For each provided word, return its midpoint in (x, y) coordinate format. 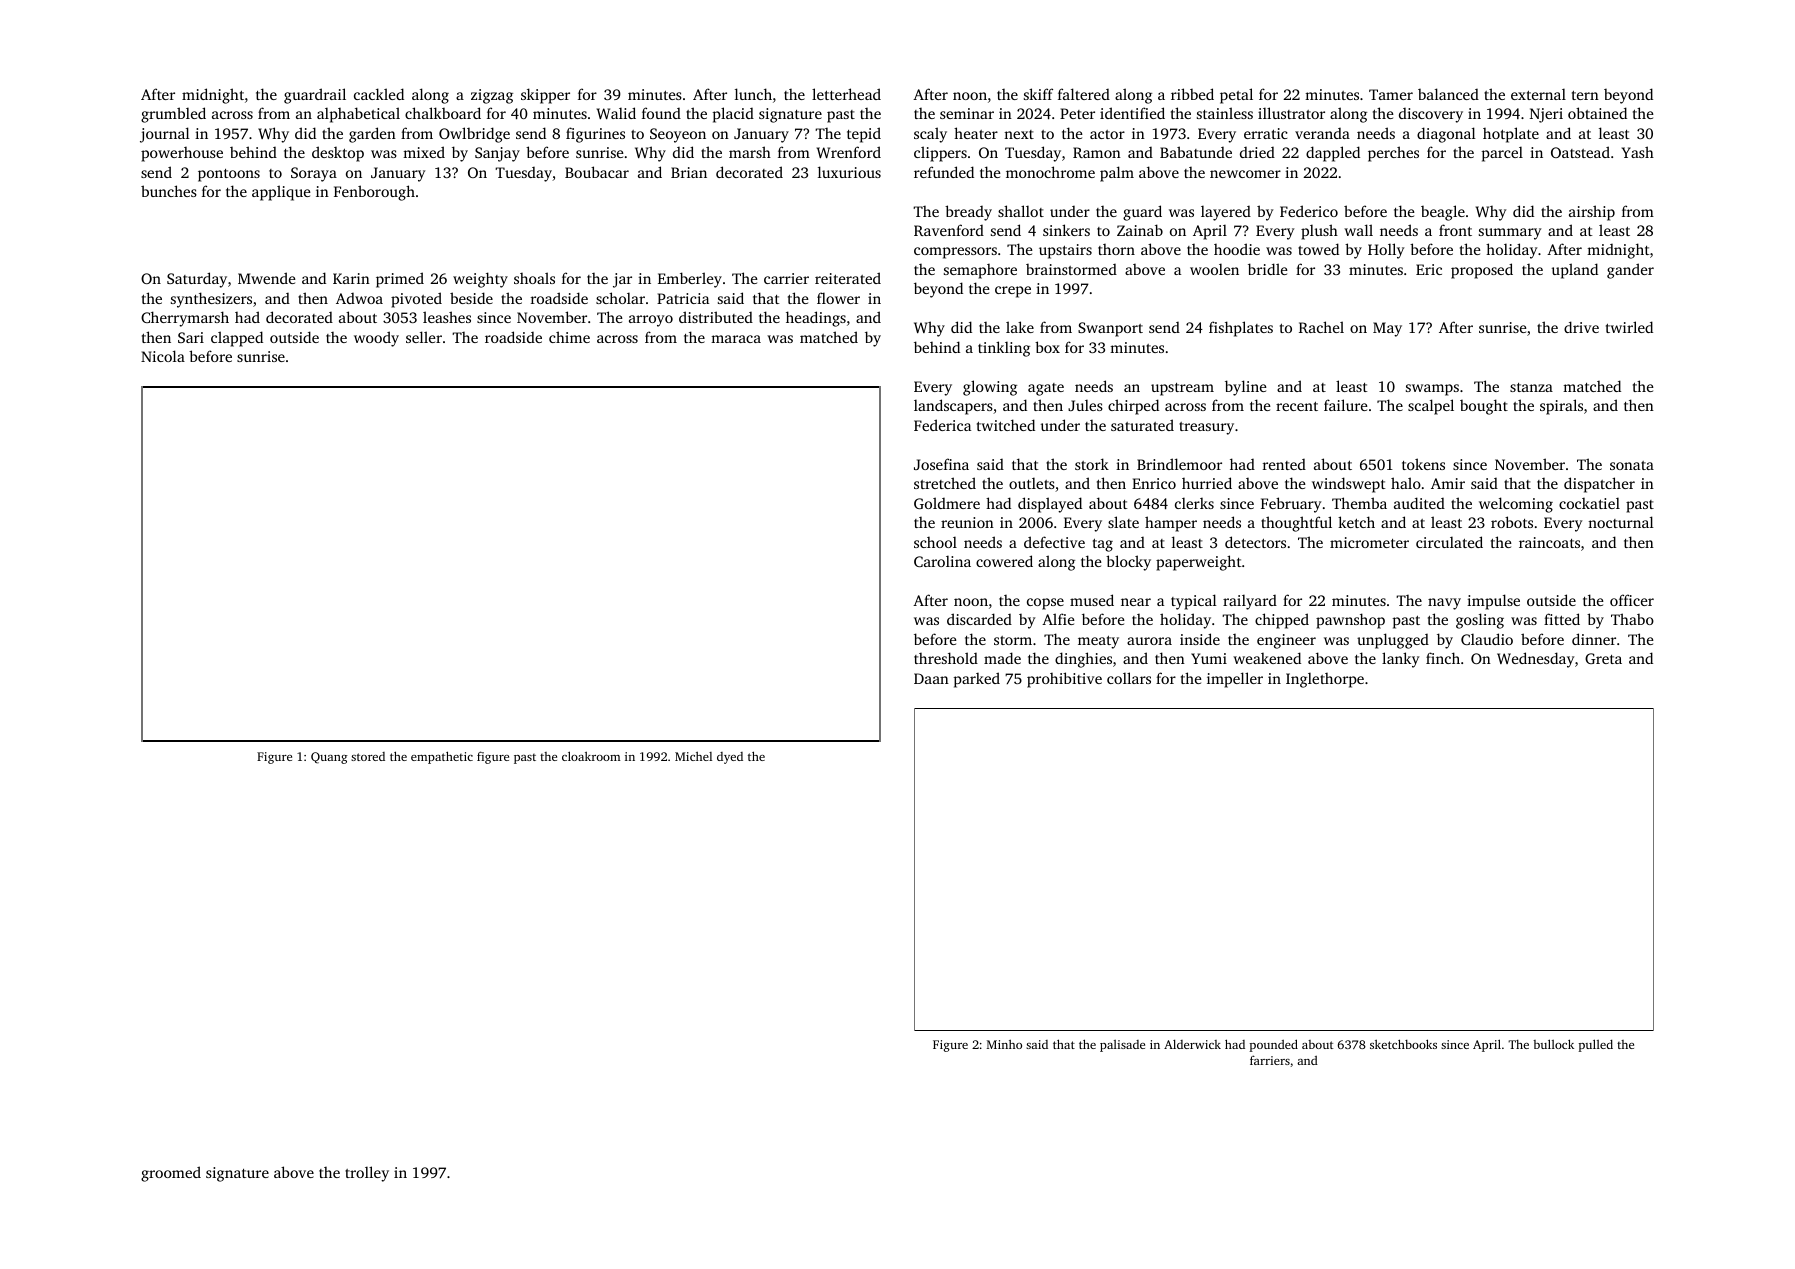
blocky (1128, 563)
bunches (169, 191)
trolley (367, 1174)
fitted (1562, 619)
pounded (1274, 1045)
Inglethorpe (1325, 680)
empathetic (442, 757)
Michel (693, 756)
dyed (730, 758)
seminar (967, 113)
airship (1592, 213)
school (935, 542)
